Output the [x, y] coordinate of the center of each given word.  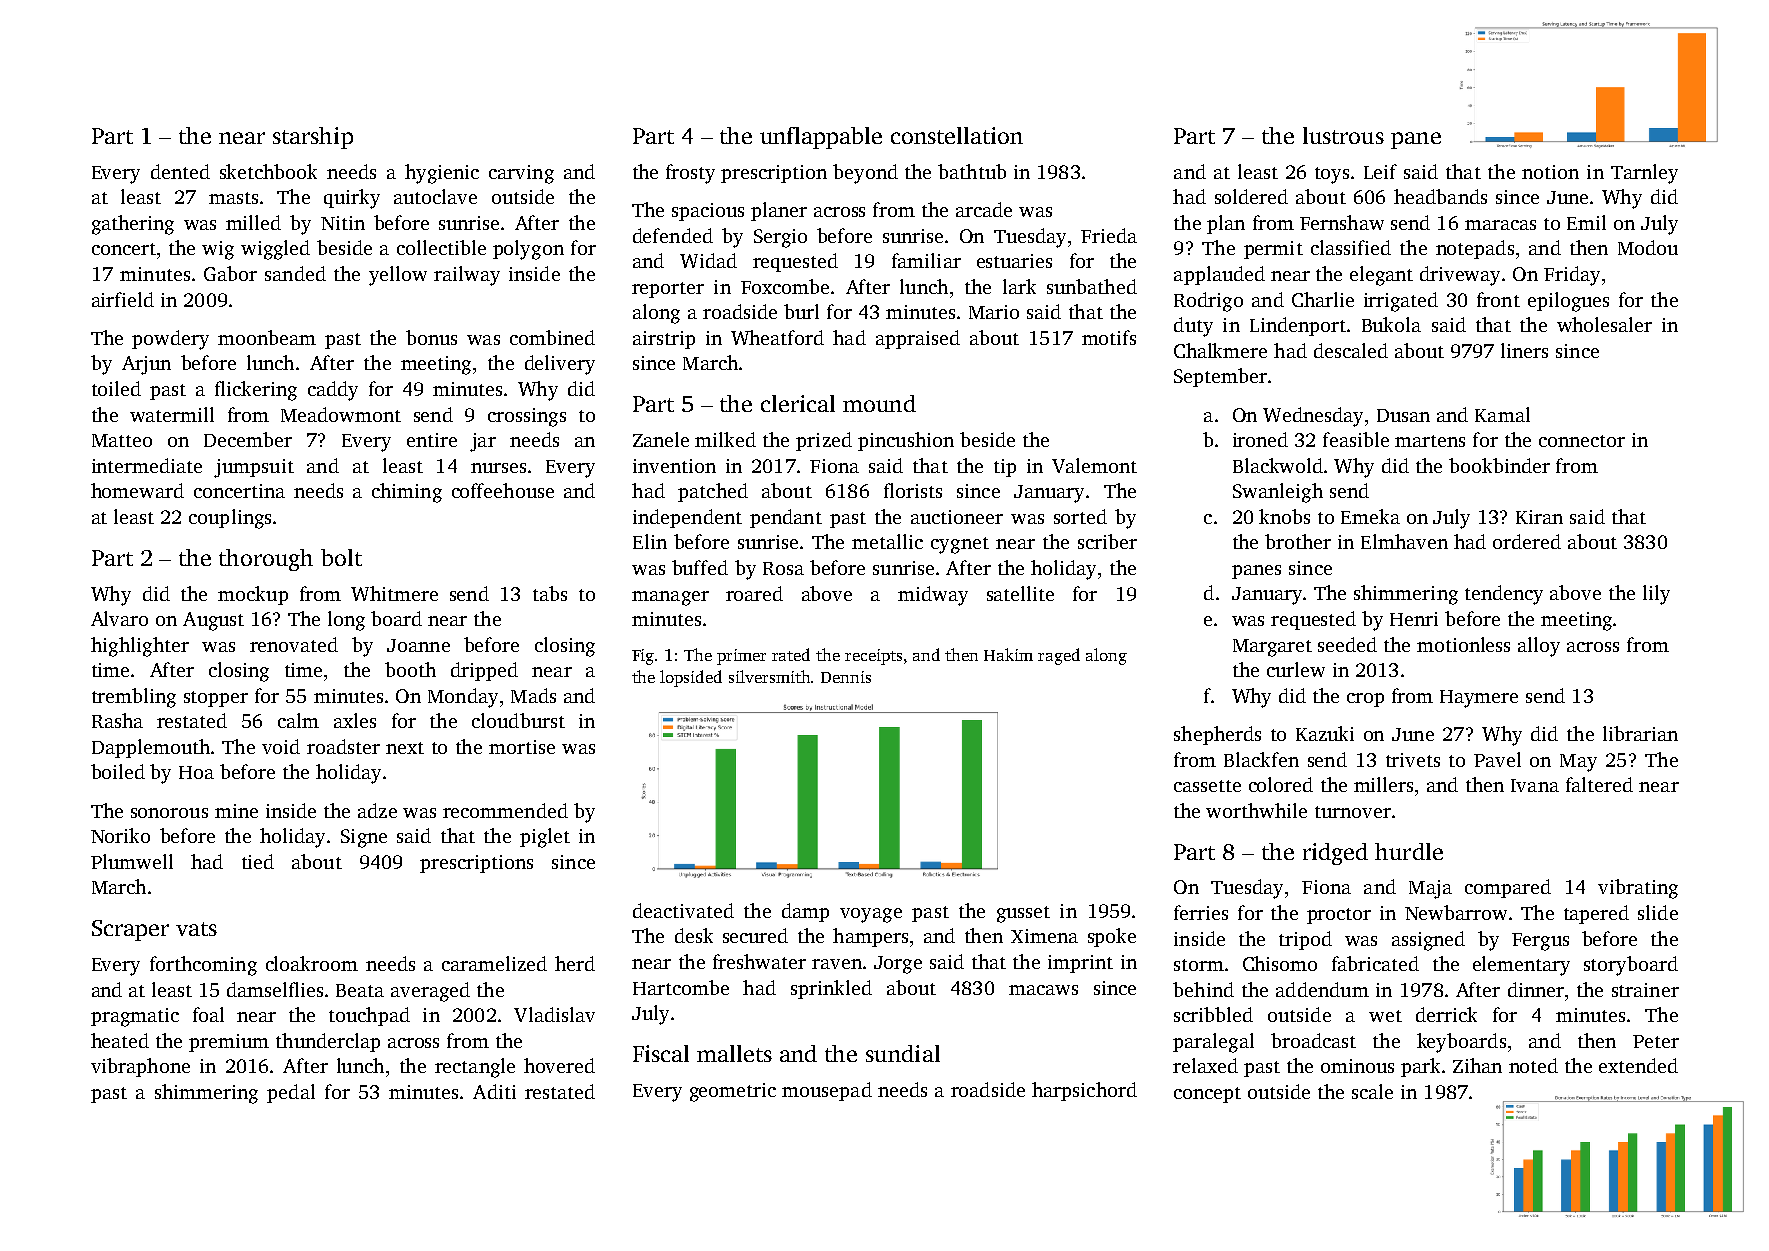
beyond [865, 174]
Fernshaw [1342, 222]
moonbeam [267, 337]
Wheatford [777, 337]
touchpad [369, 1016]
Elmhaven [1404, 541]
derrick [1446, 1014]
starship [313, 138]
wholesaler [1604, 324]
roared [754, 593]
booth [410, 669]
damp [805, 912]
